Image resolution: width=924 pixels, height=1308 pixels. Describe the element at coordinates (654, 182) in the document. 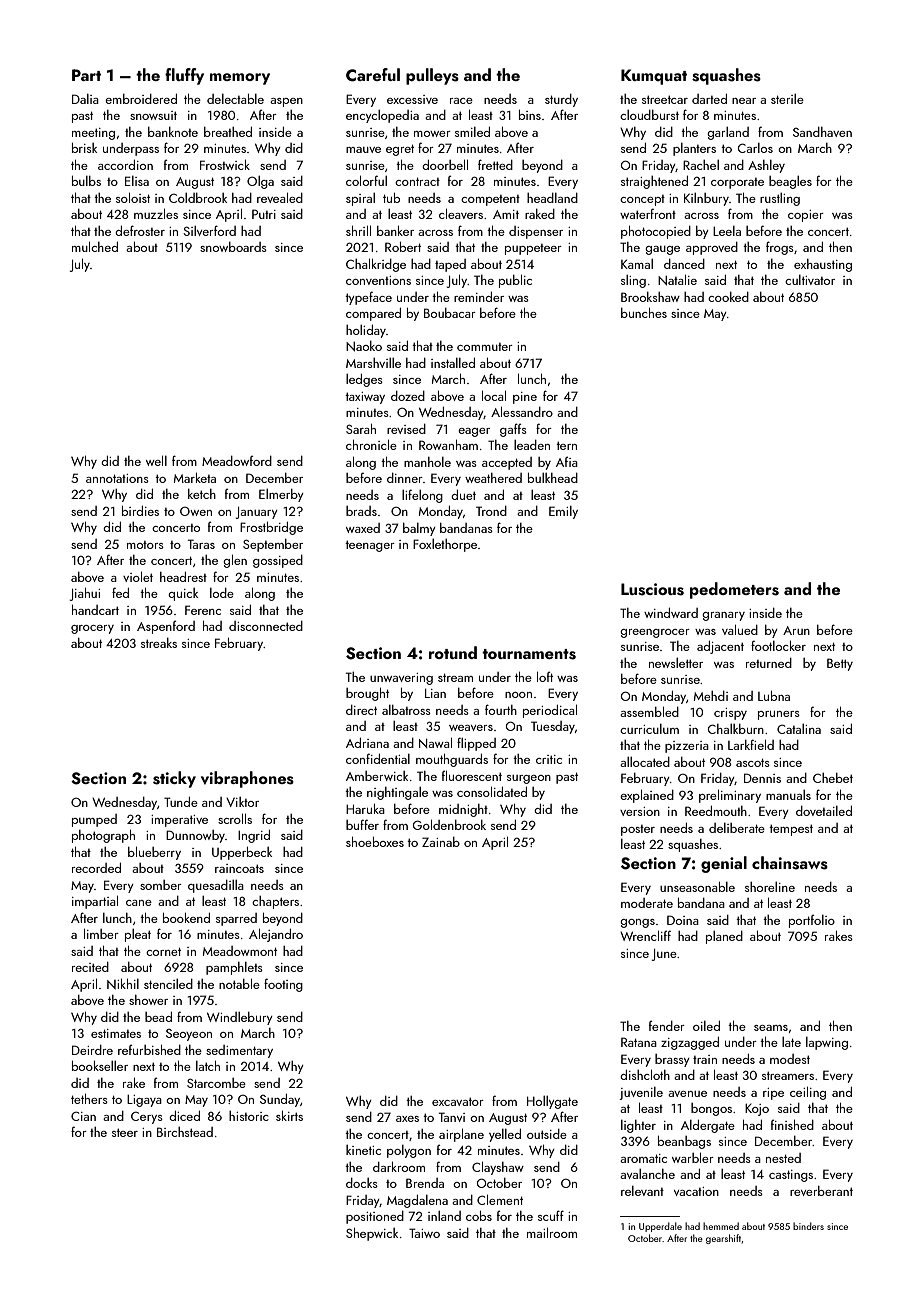

I see `straightened` at that location.
